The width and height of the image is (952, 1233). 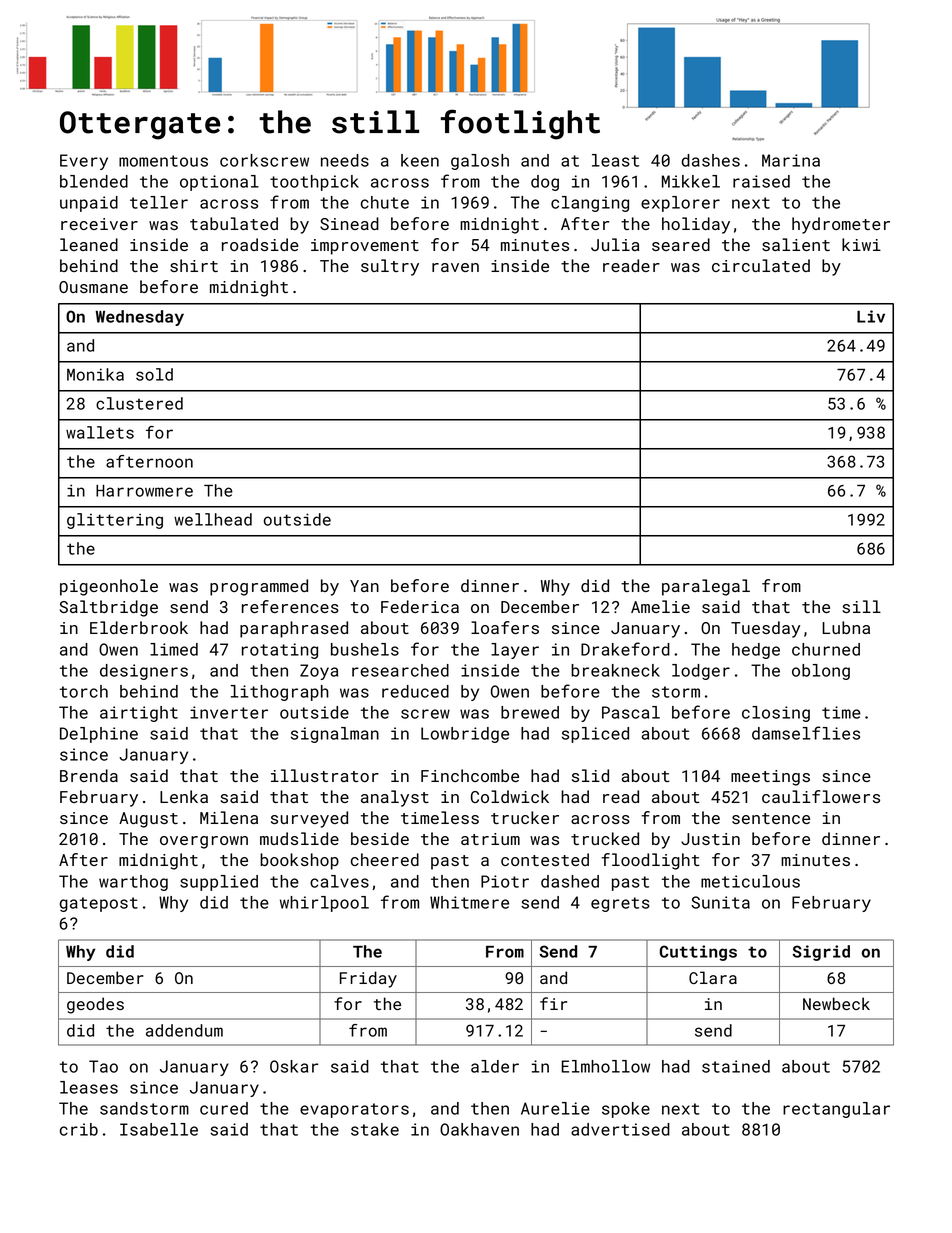 What do you see at coordinates (479, 1129) in the image?
I see `Oakhaven` at bounding box center [479, 1129].
